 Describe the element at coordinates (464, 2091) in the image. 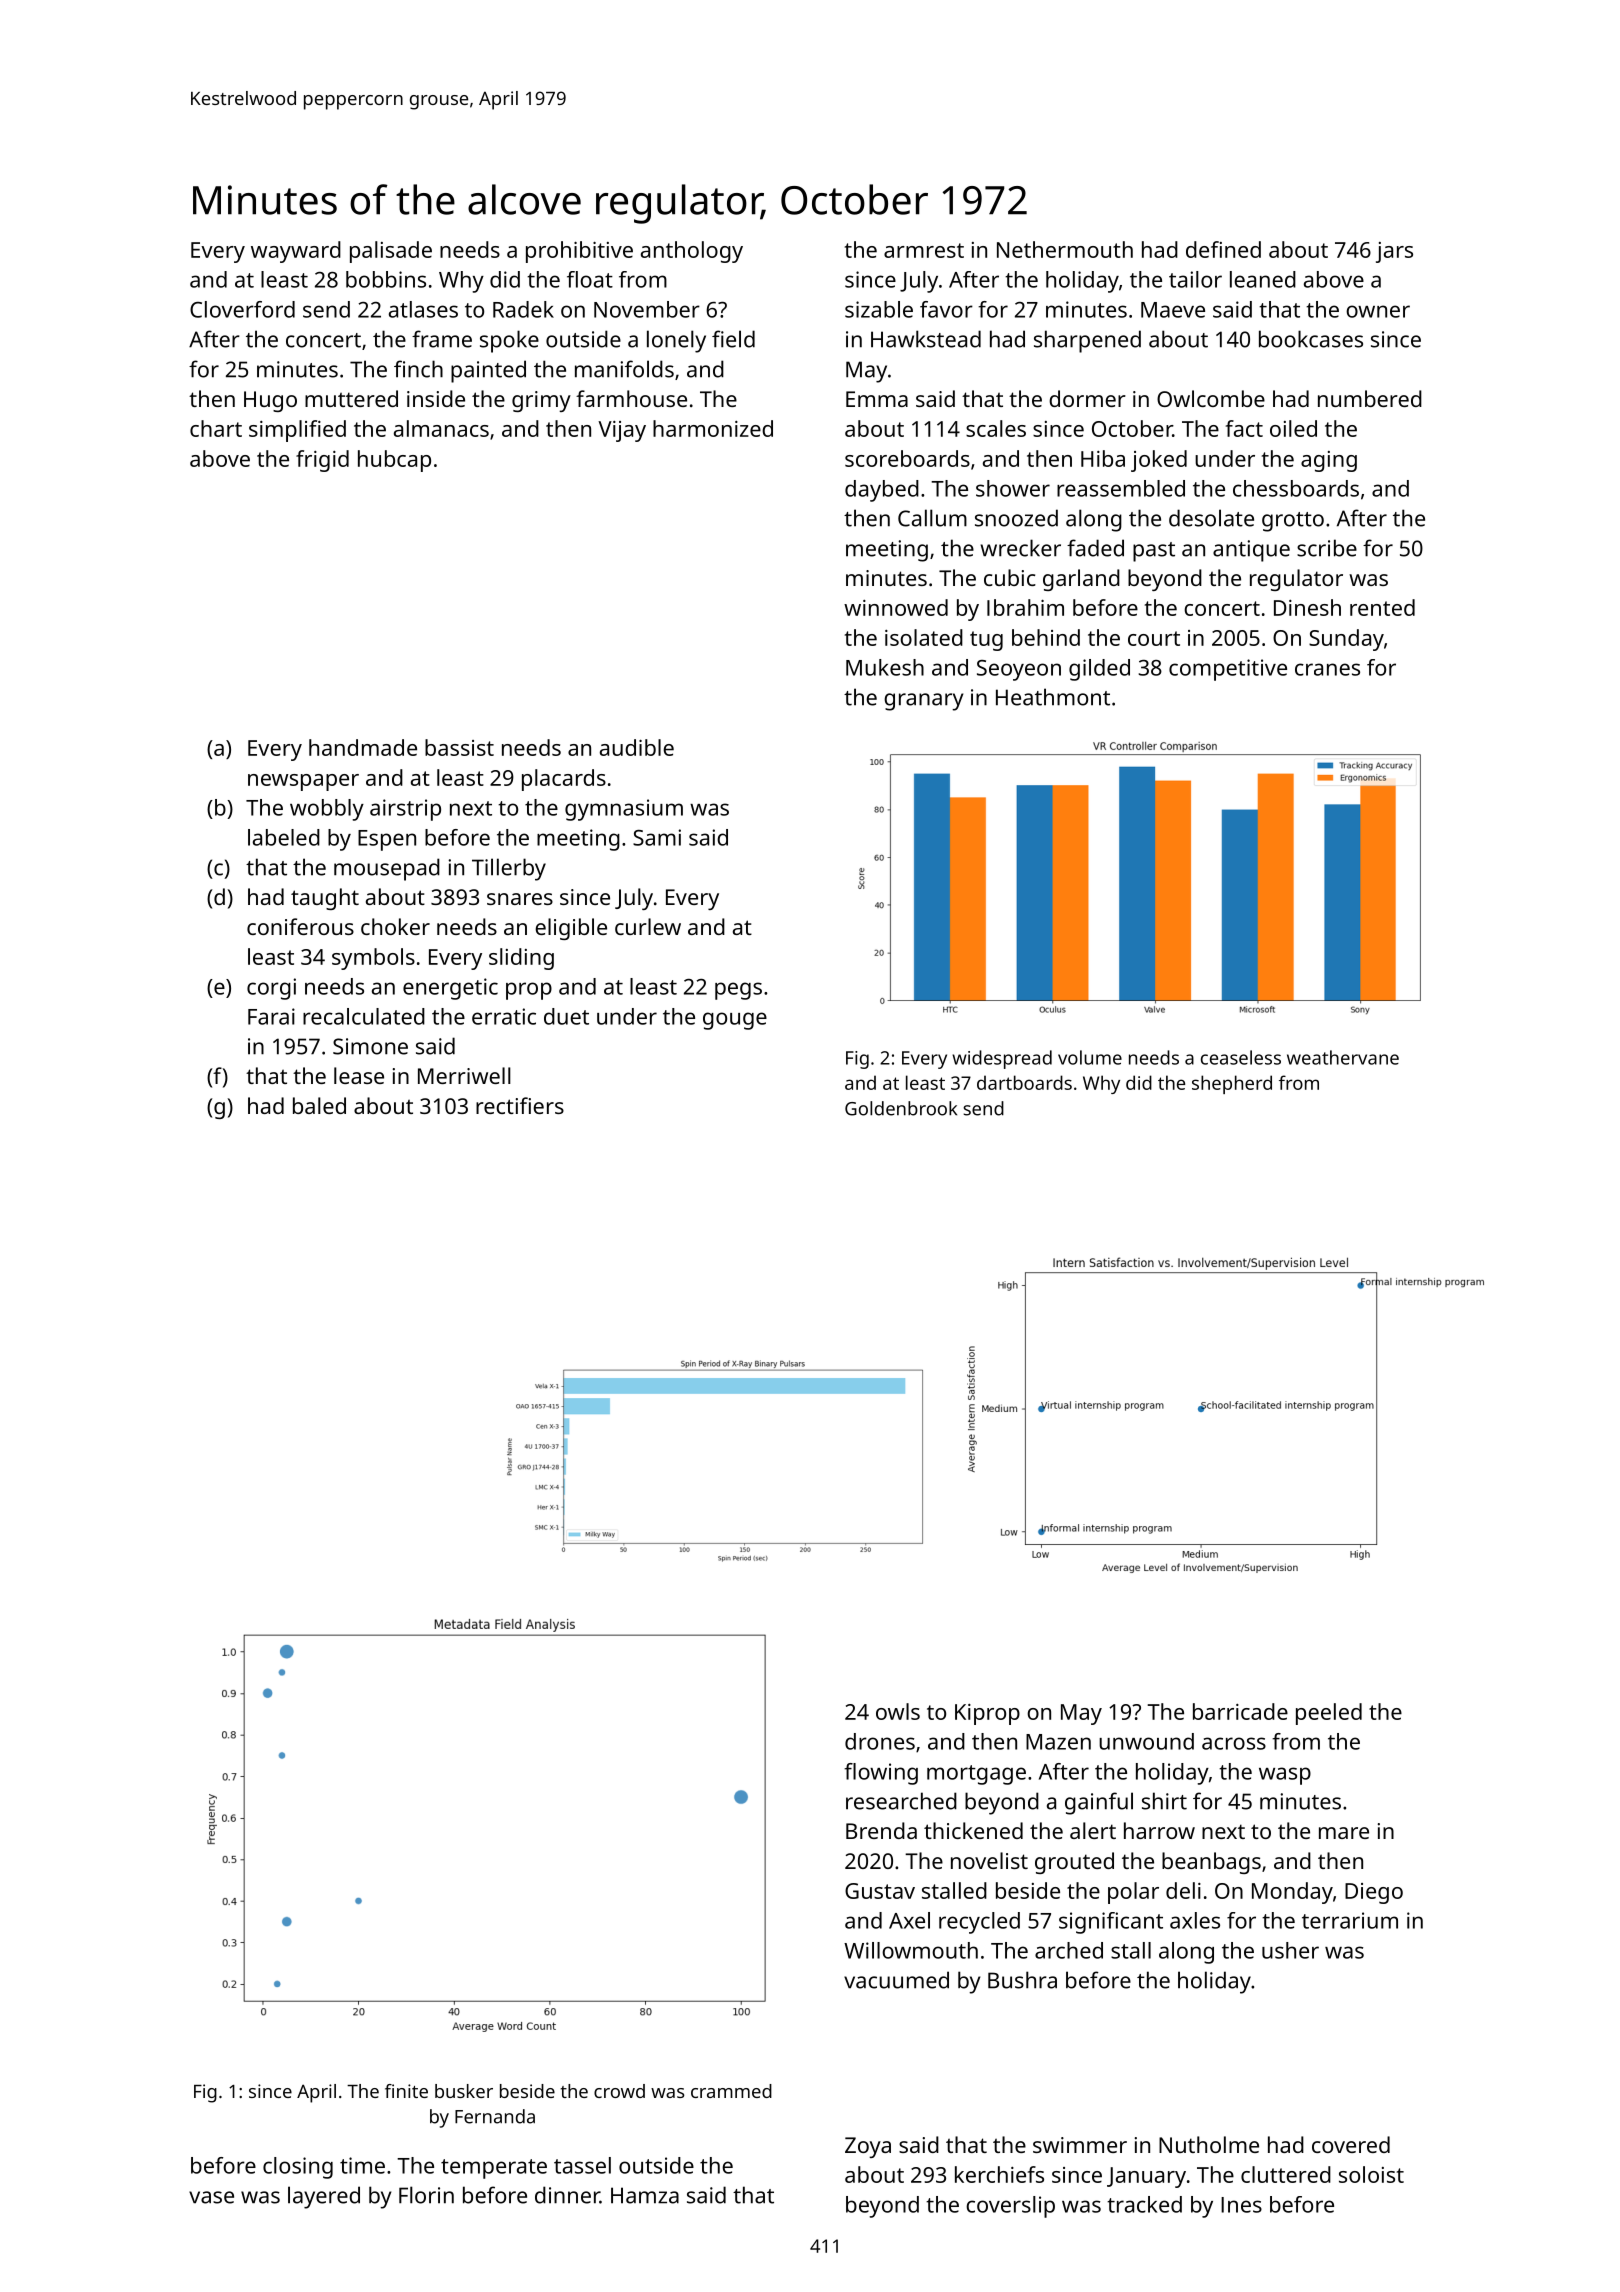

I see `busker` at that location.
